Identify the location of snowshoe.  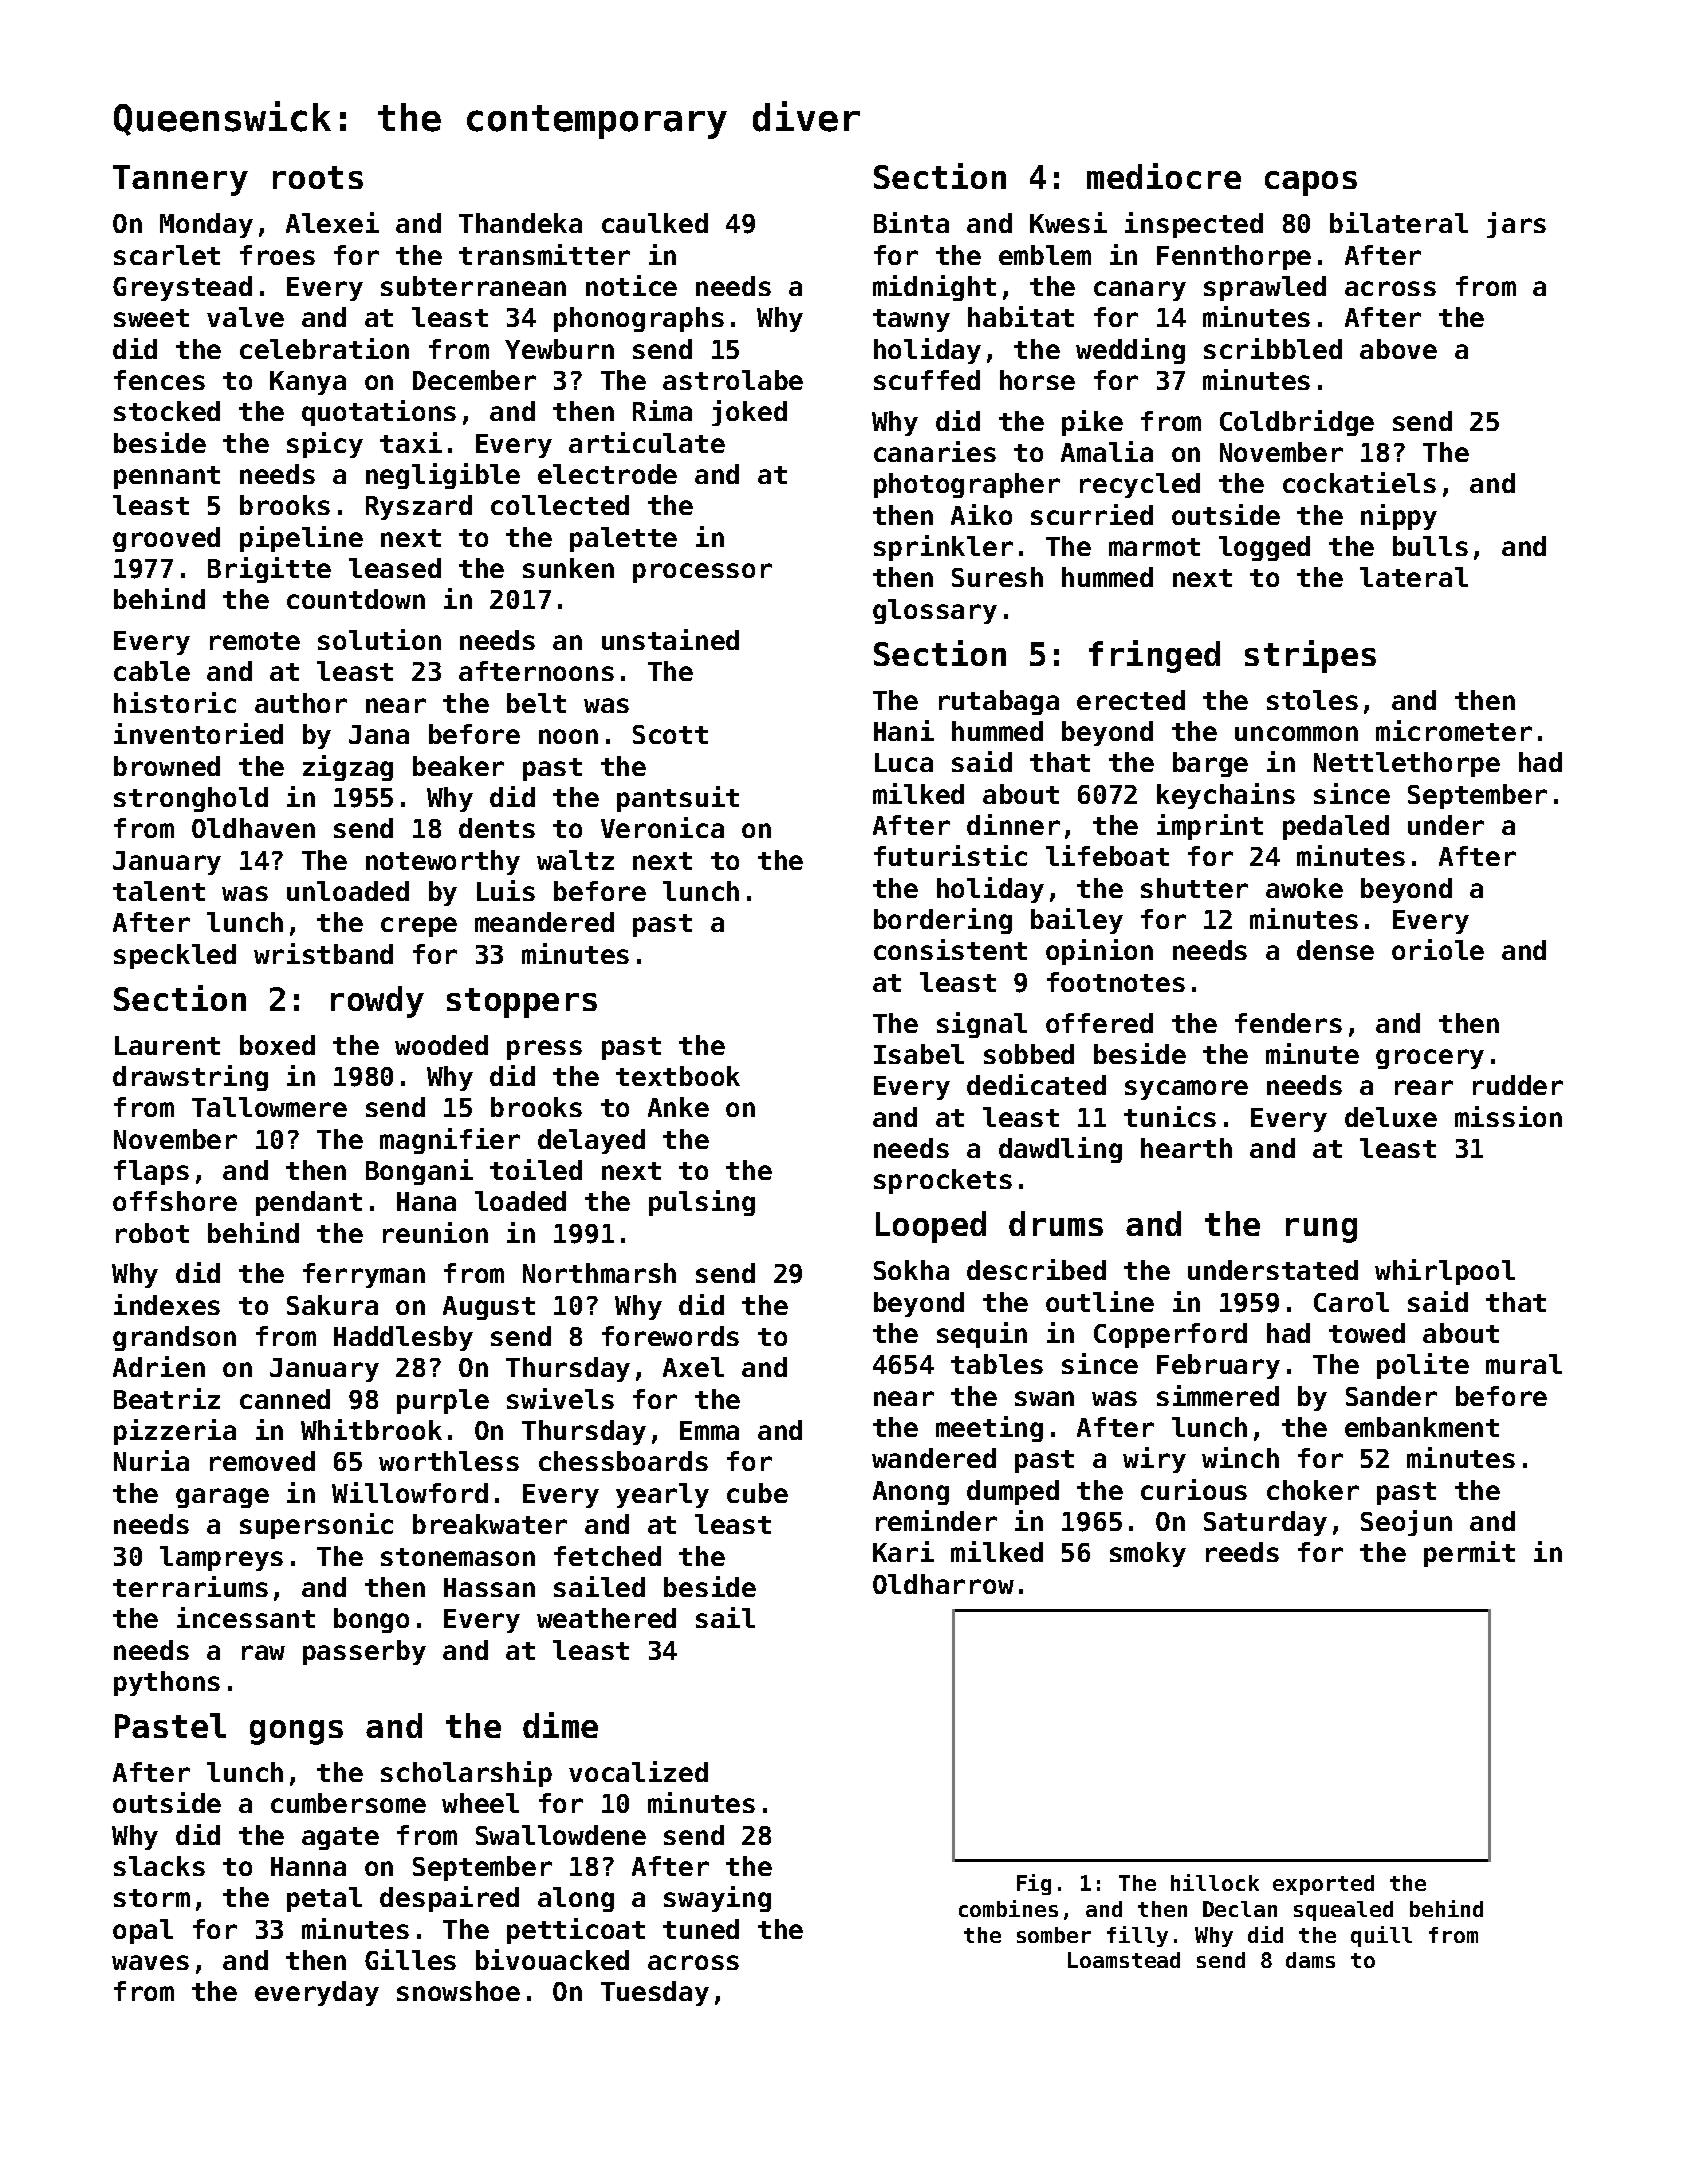
(458, 1991).
